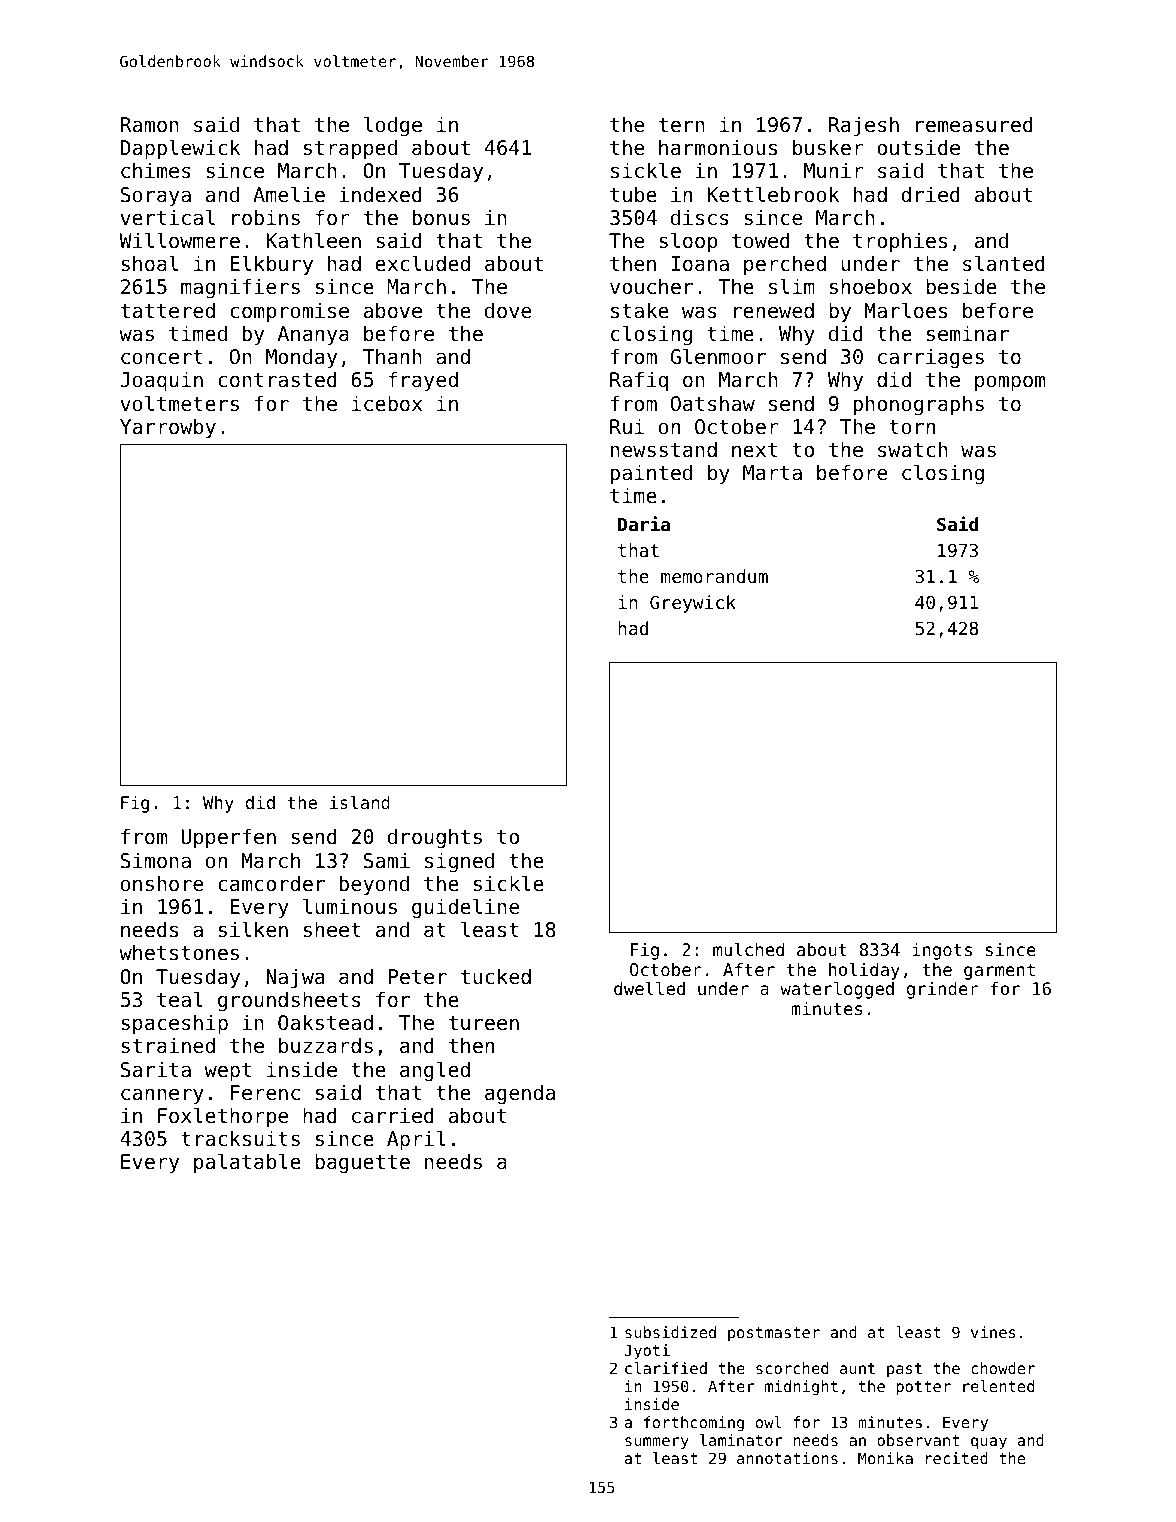  What do you see at coordinates (162, 1096) in the screenshot?
I see `cannery` at bounding box center [162, 1096].
